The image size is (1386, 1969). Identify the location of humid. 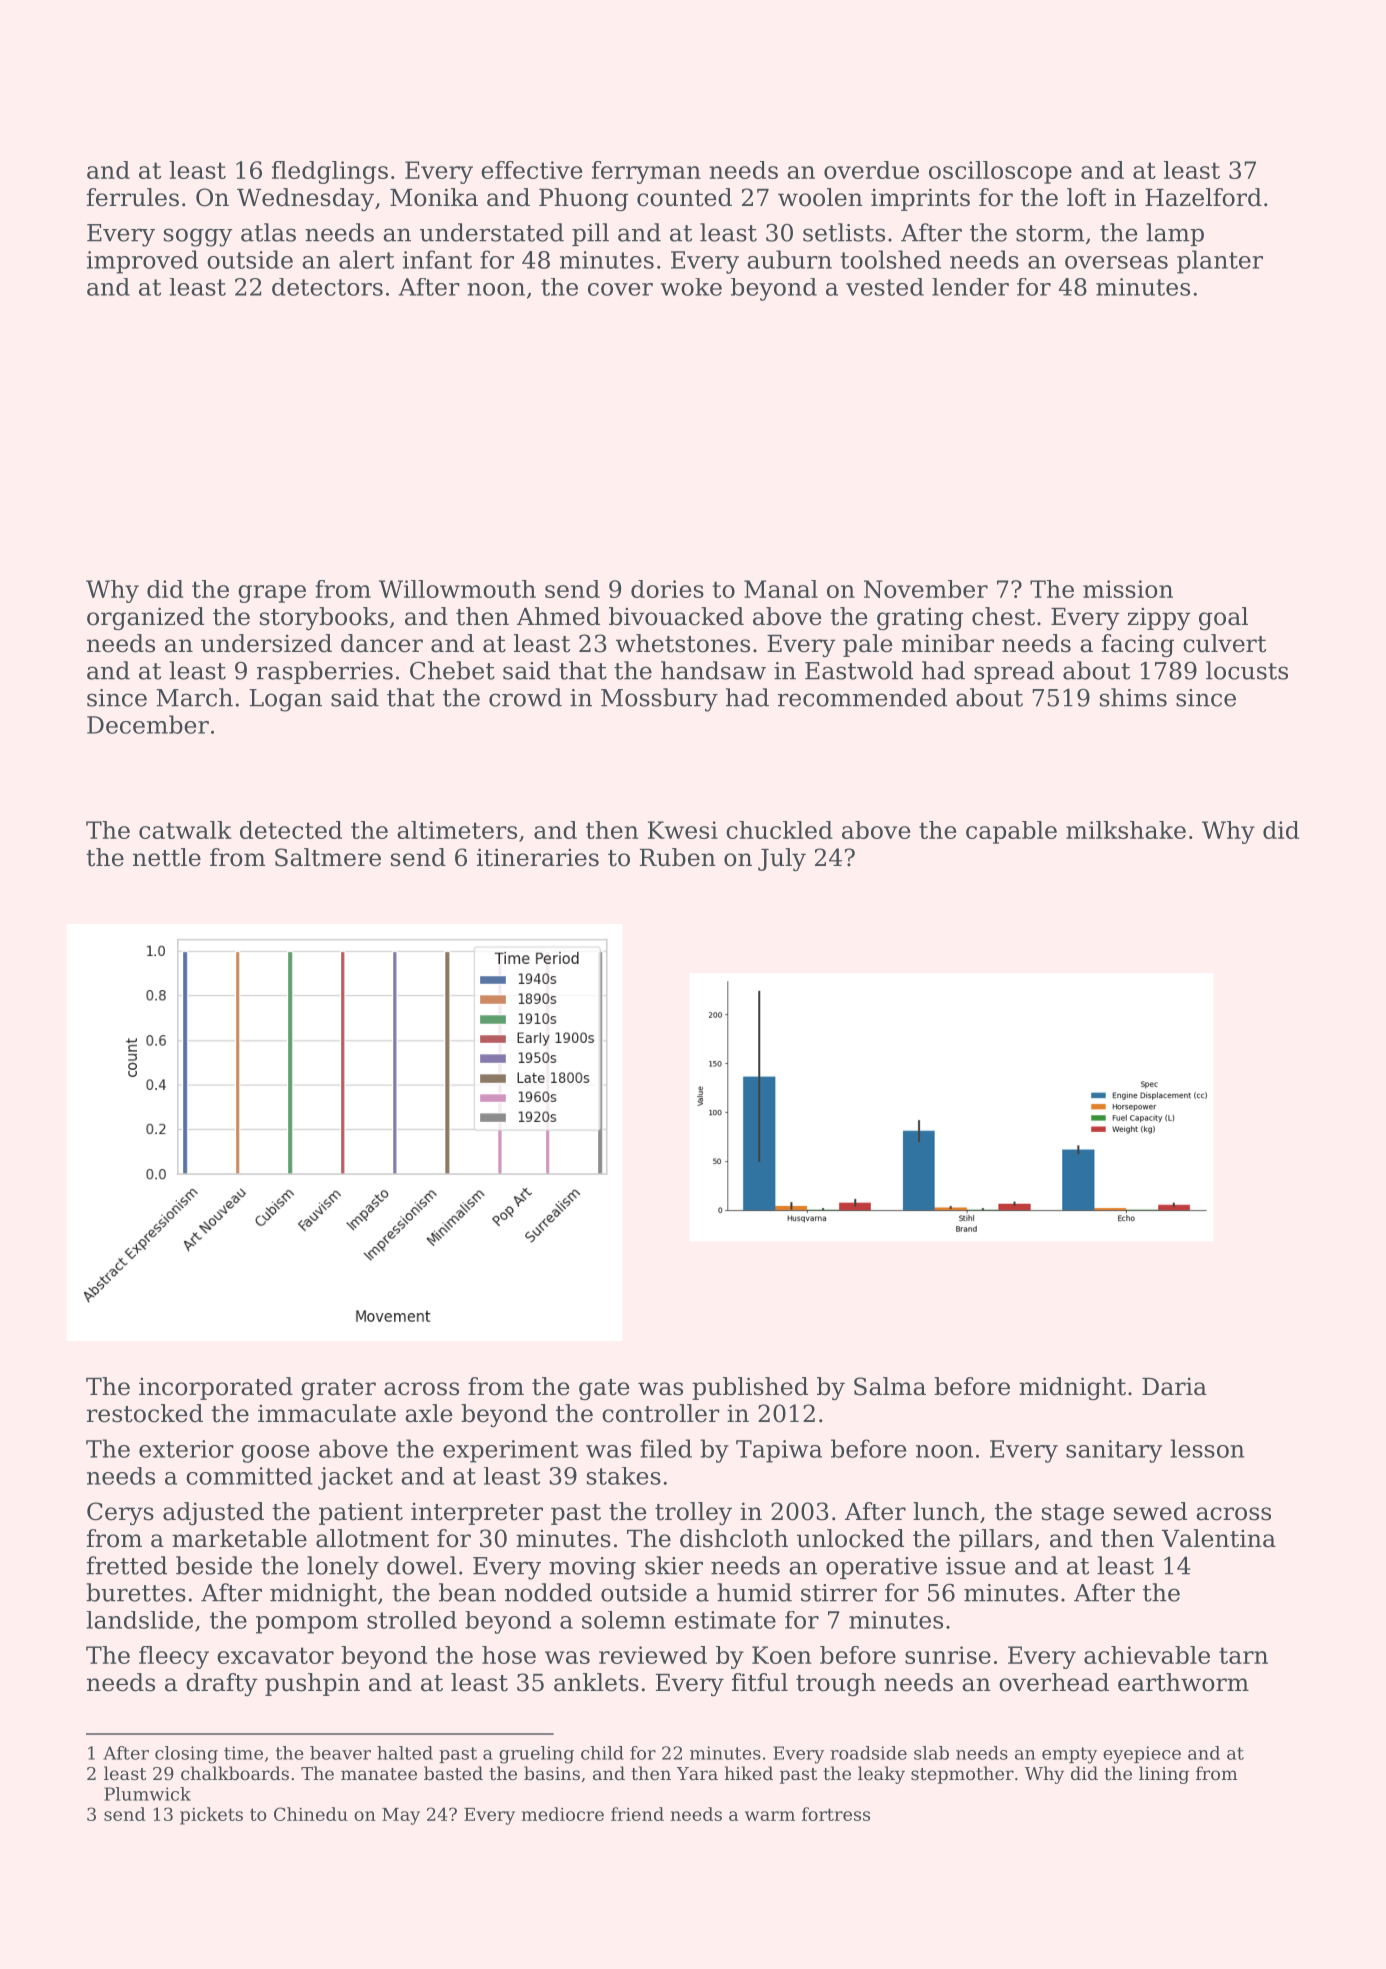
(754, 1592).
